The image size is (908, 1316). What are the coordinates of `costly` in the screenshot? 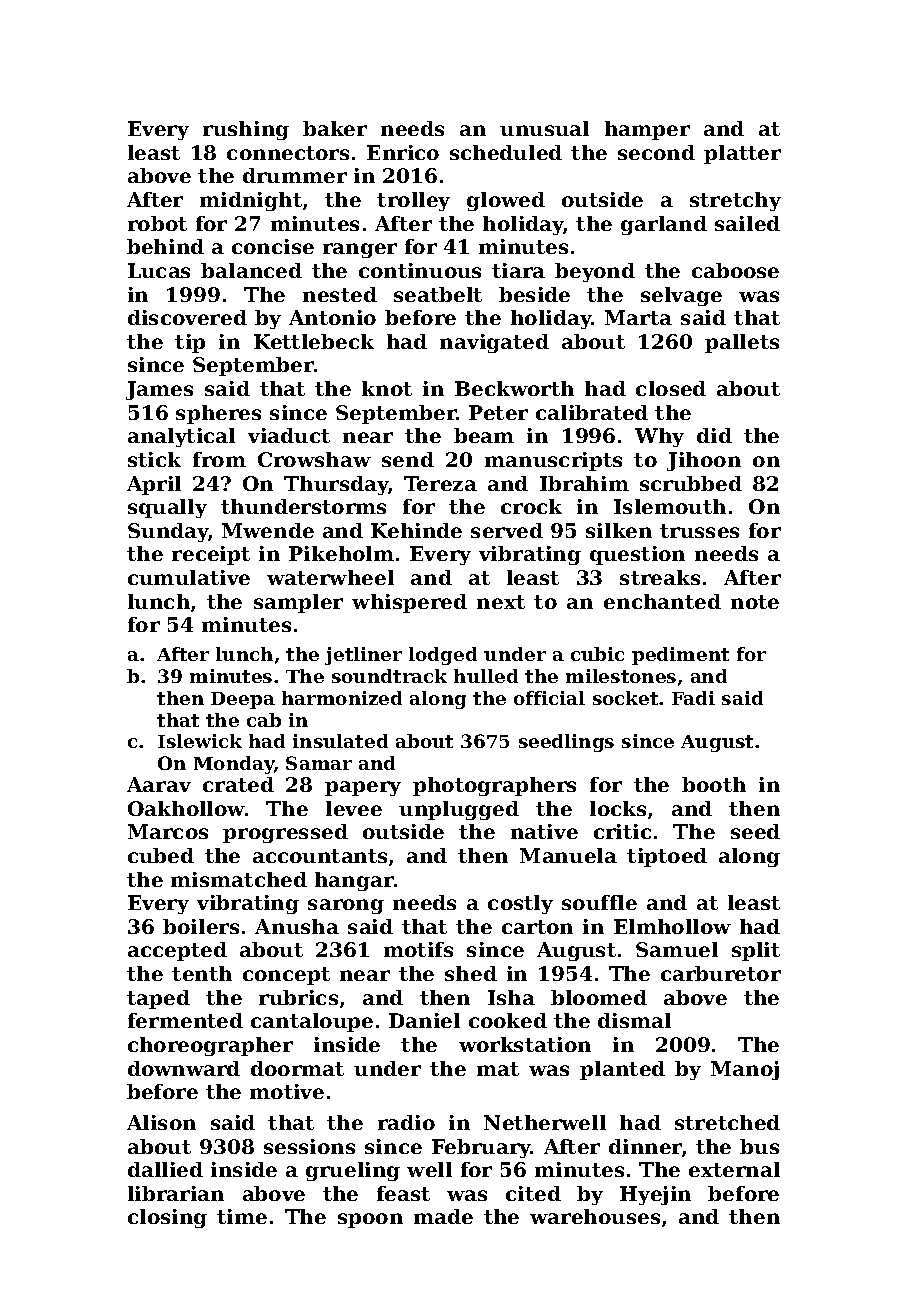 It's located at (520, 904).
